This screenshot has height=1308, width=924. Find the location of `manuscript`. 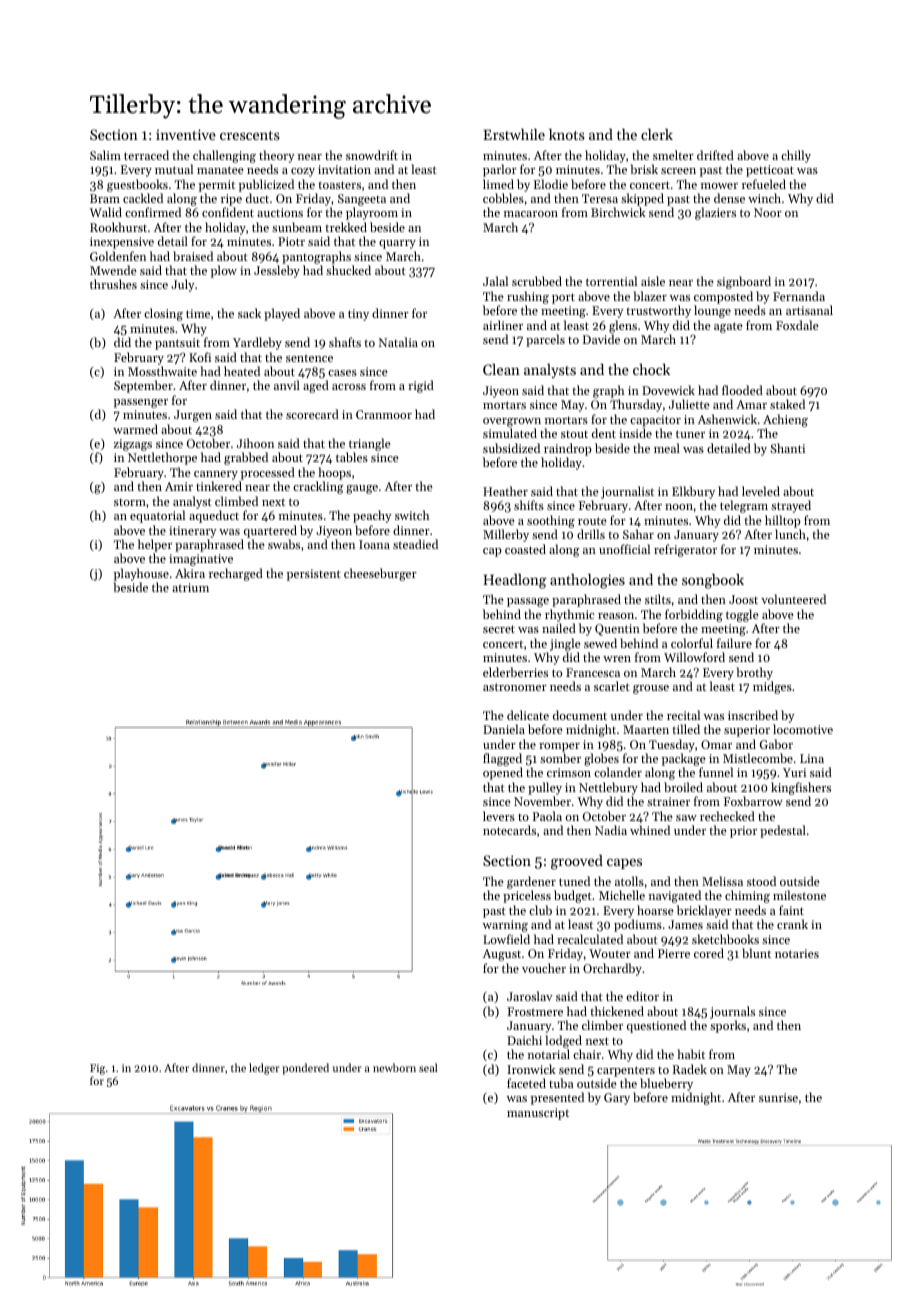

manuscript is located at coordinates (538, 1114).
